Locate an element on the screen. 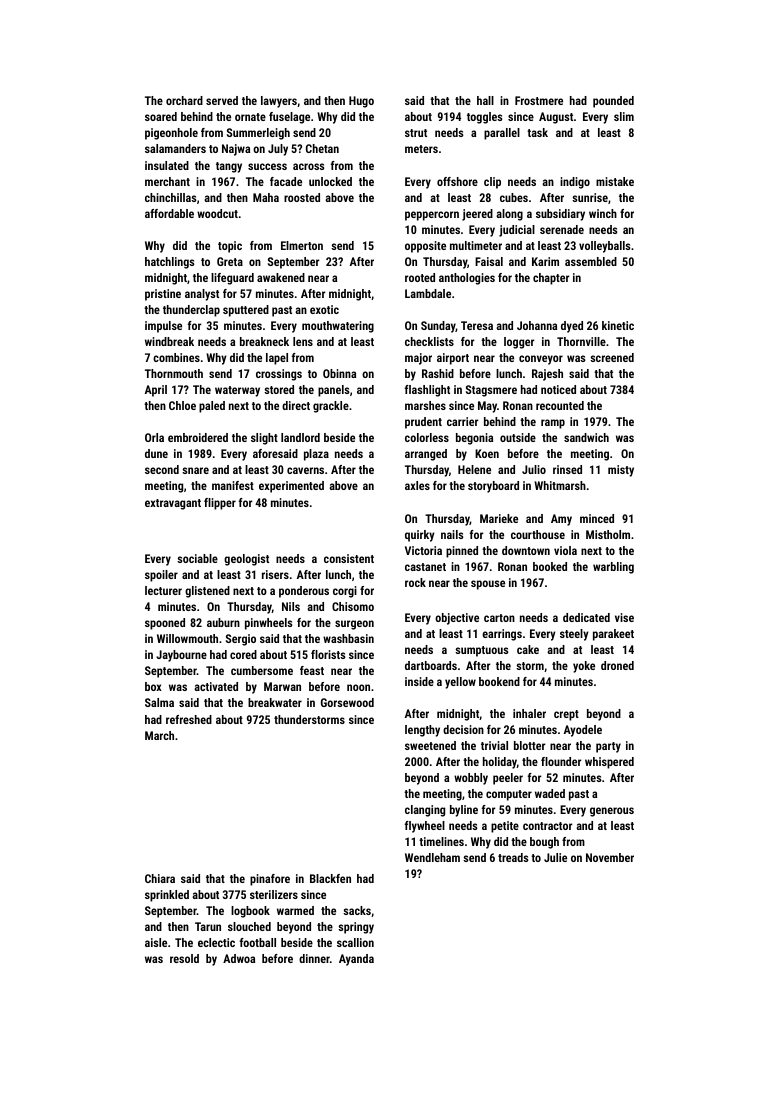 This screenshot has width=779, height=1105. August is located at coordinates (556, 118).
